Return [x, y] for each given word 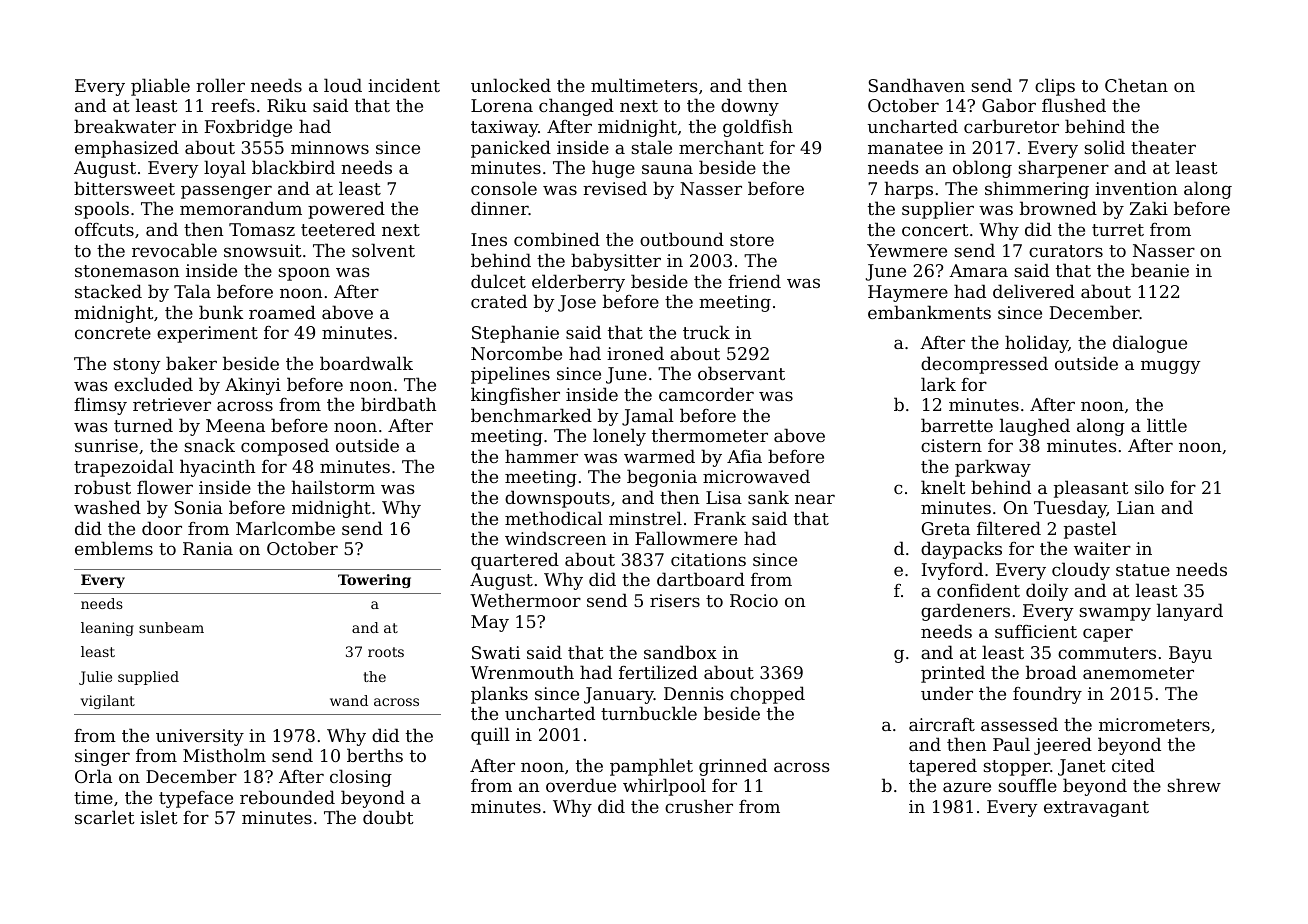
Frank [720, 518]
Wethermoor [525, 600]
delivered [1034, 291]
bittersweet [124, 188]
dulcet [498, 281]
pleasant [1091, 489]
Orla [93, 776]
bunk [221, 312]
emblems [114, 548]
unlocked [511, 85]
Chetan [1136, 85]
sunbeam [171, 627]
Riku [287, 105]
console [504, 188]
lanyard [1190, 612]
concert [935, 230]
